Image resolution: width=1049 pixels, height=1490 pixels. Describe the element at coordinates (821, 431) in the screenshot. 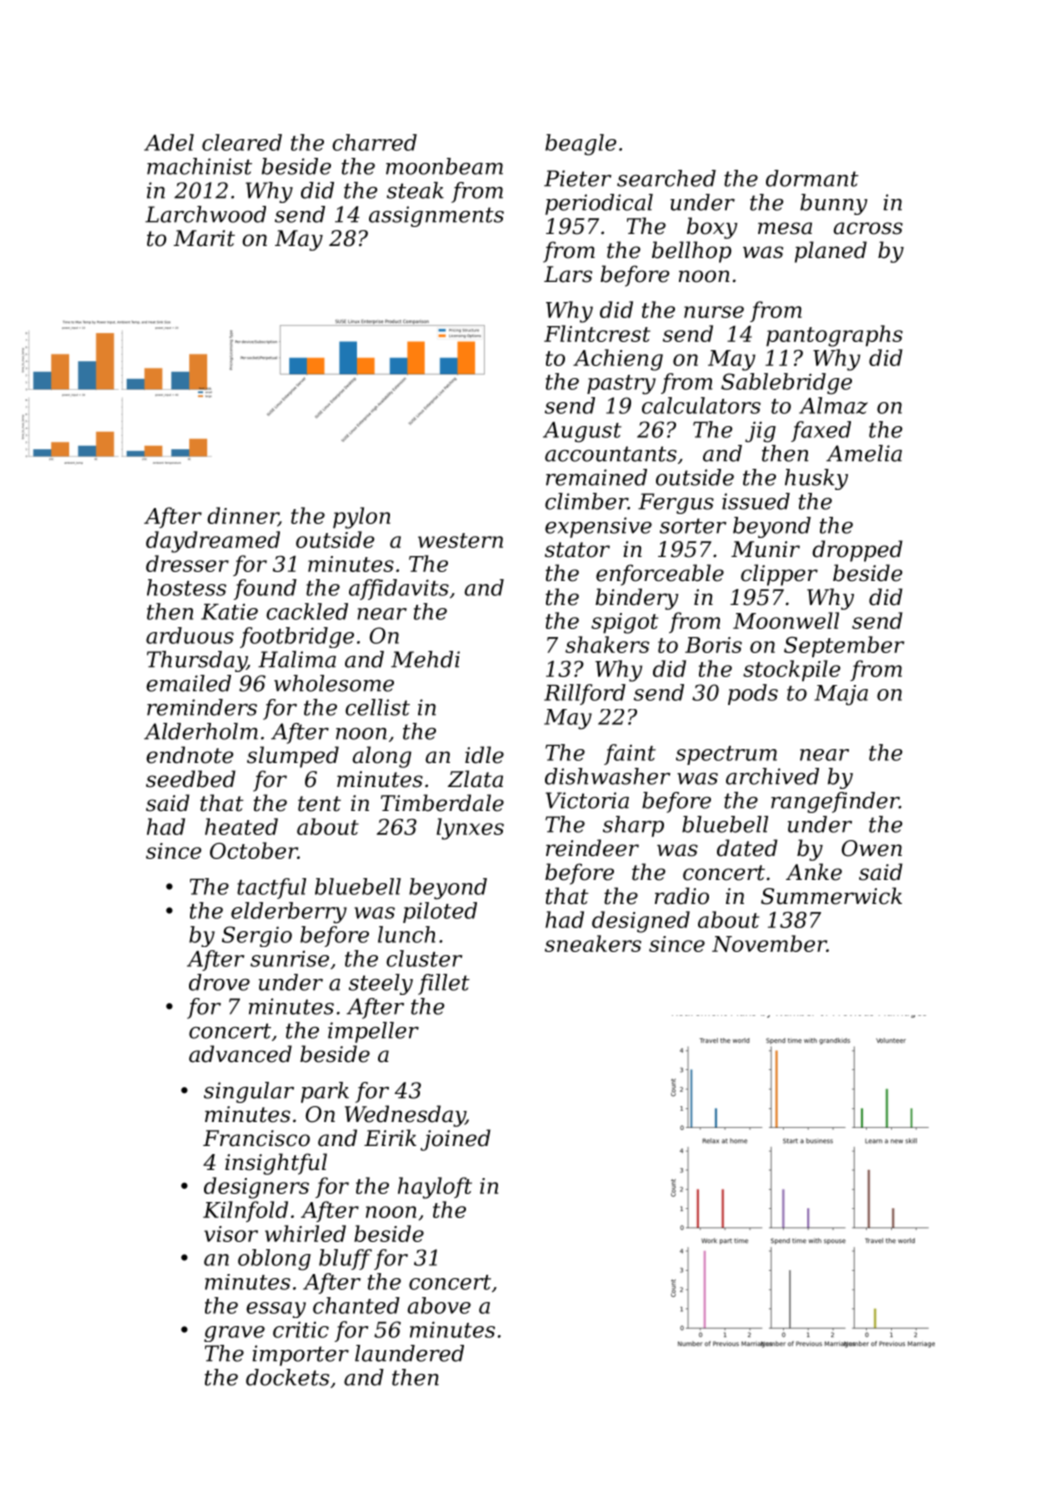

I see `faxed` at that location.
